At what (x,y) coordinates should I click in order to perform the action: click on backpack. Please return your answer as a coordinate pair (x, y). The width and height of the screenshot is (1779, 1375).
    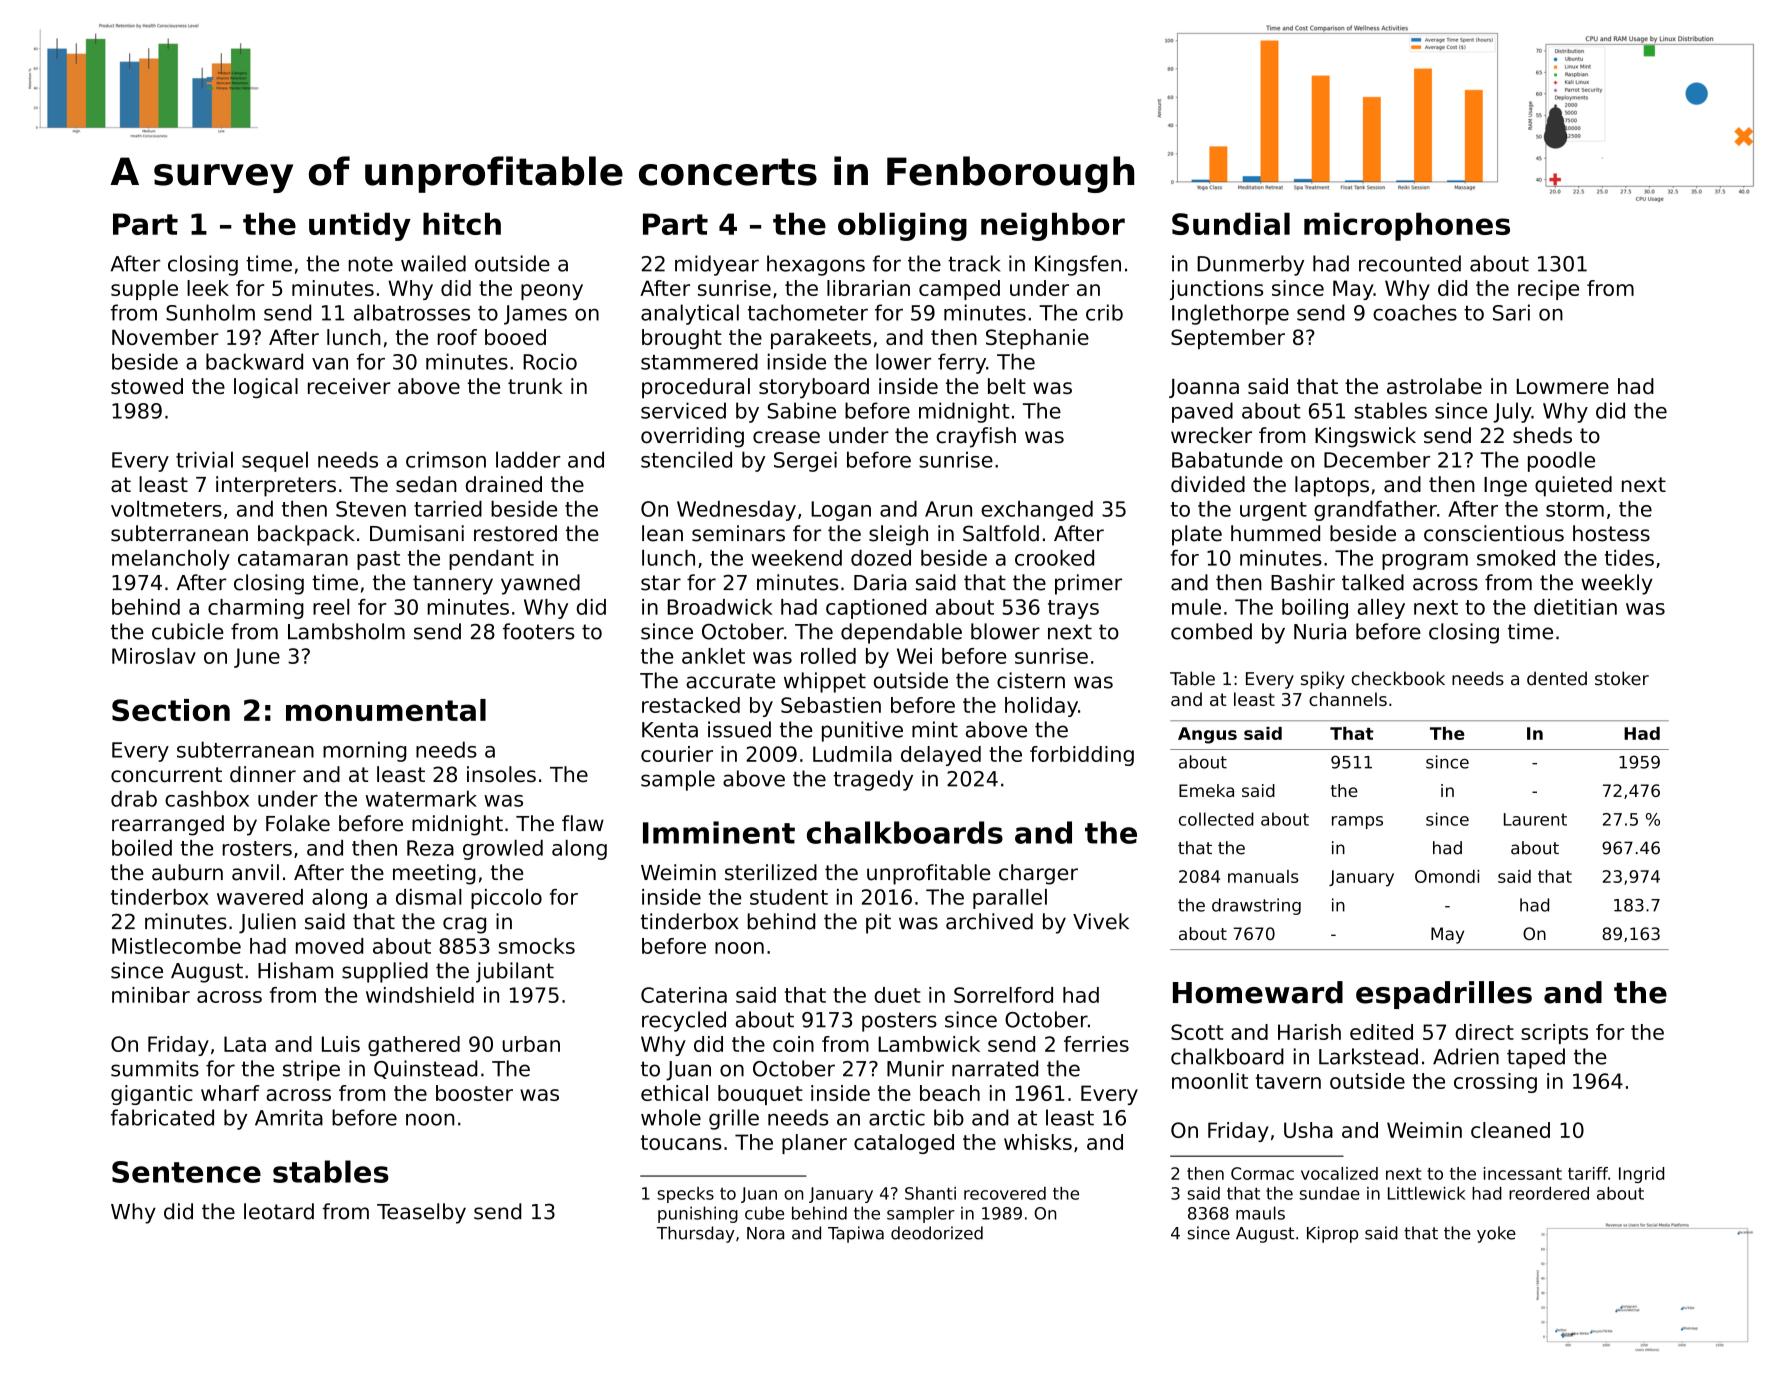
    Looking at the image, I should click on (306, 535).
